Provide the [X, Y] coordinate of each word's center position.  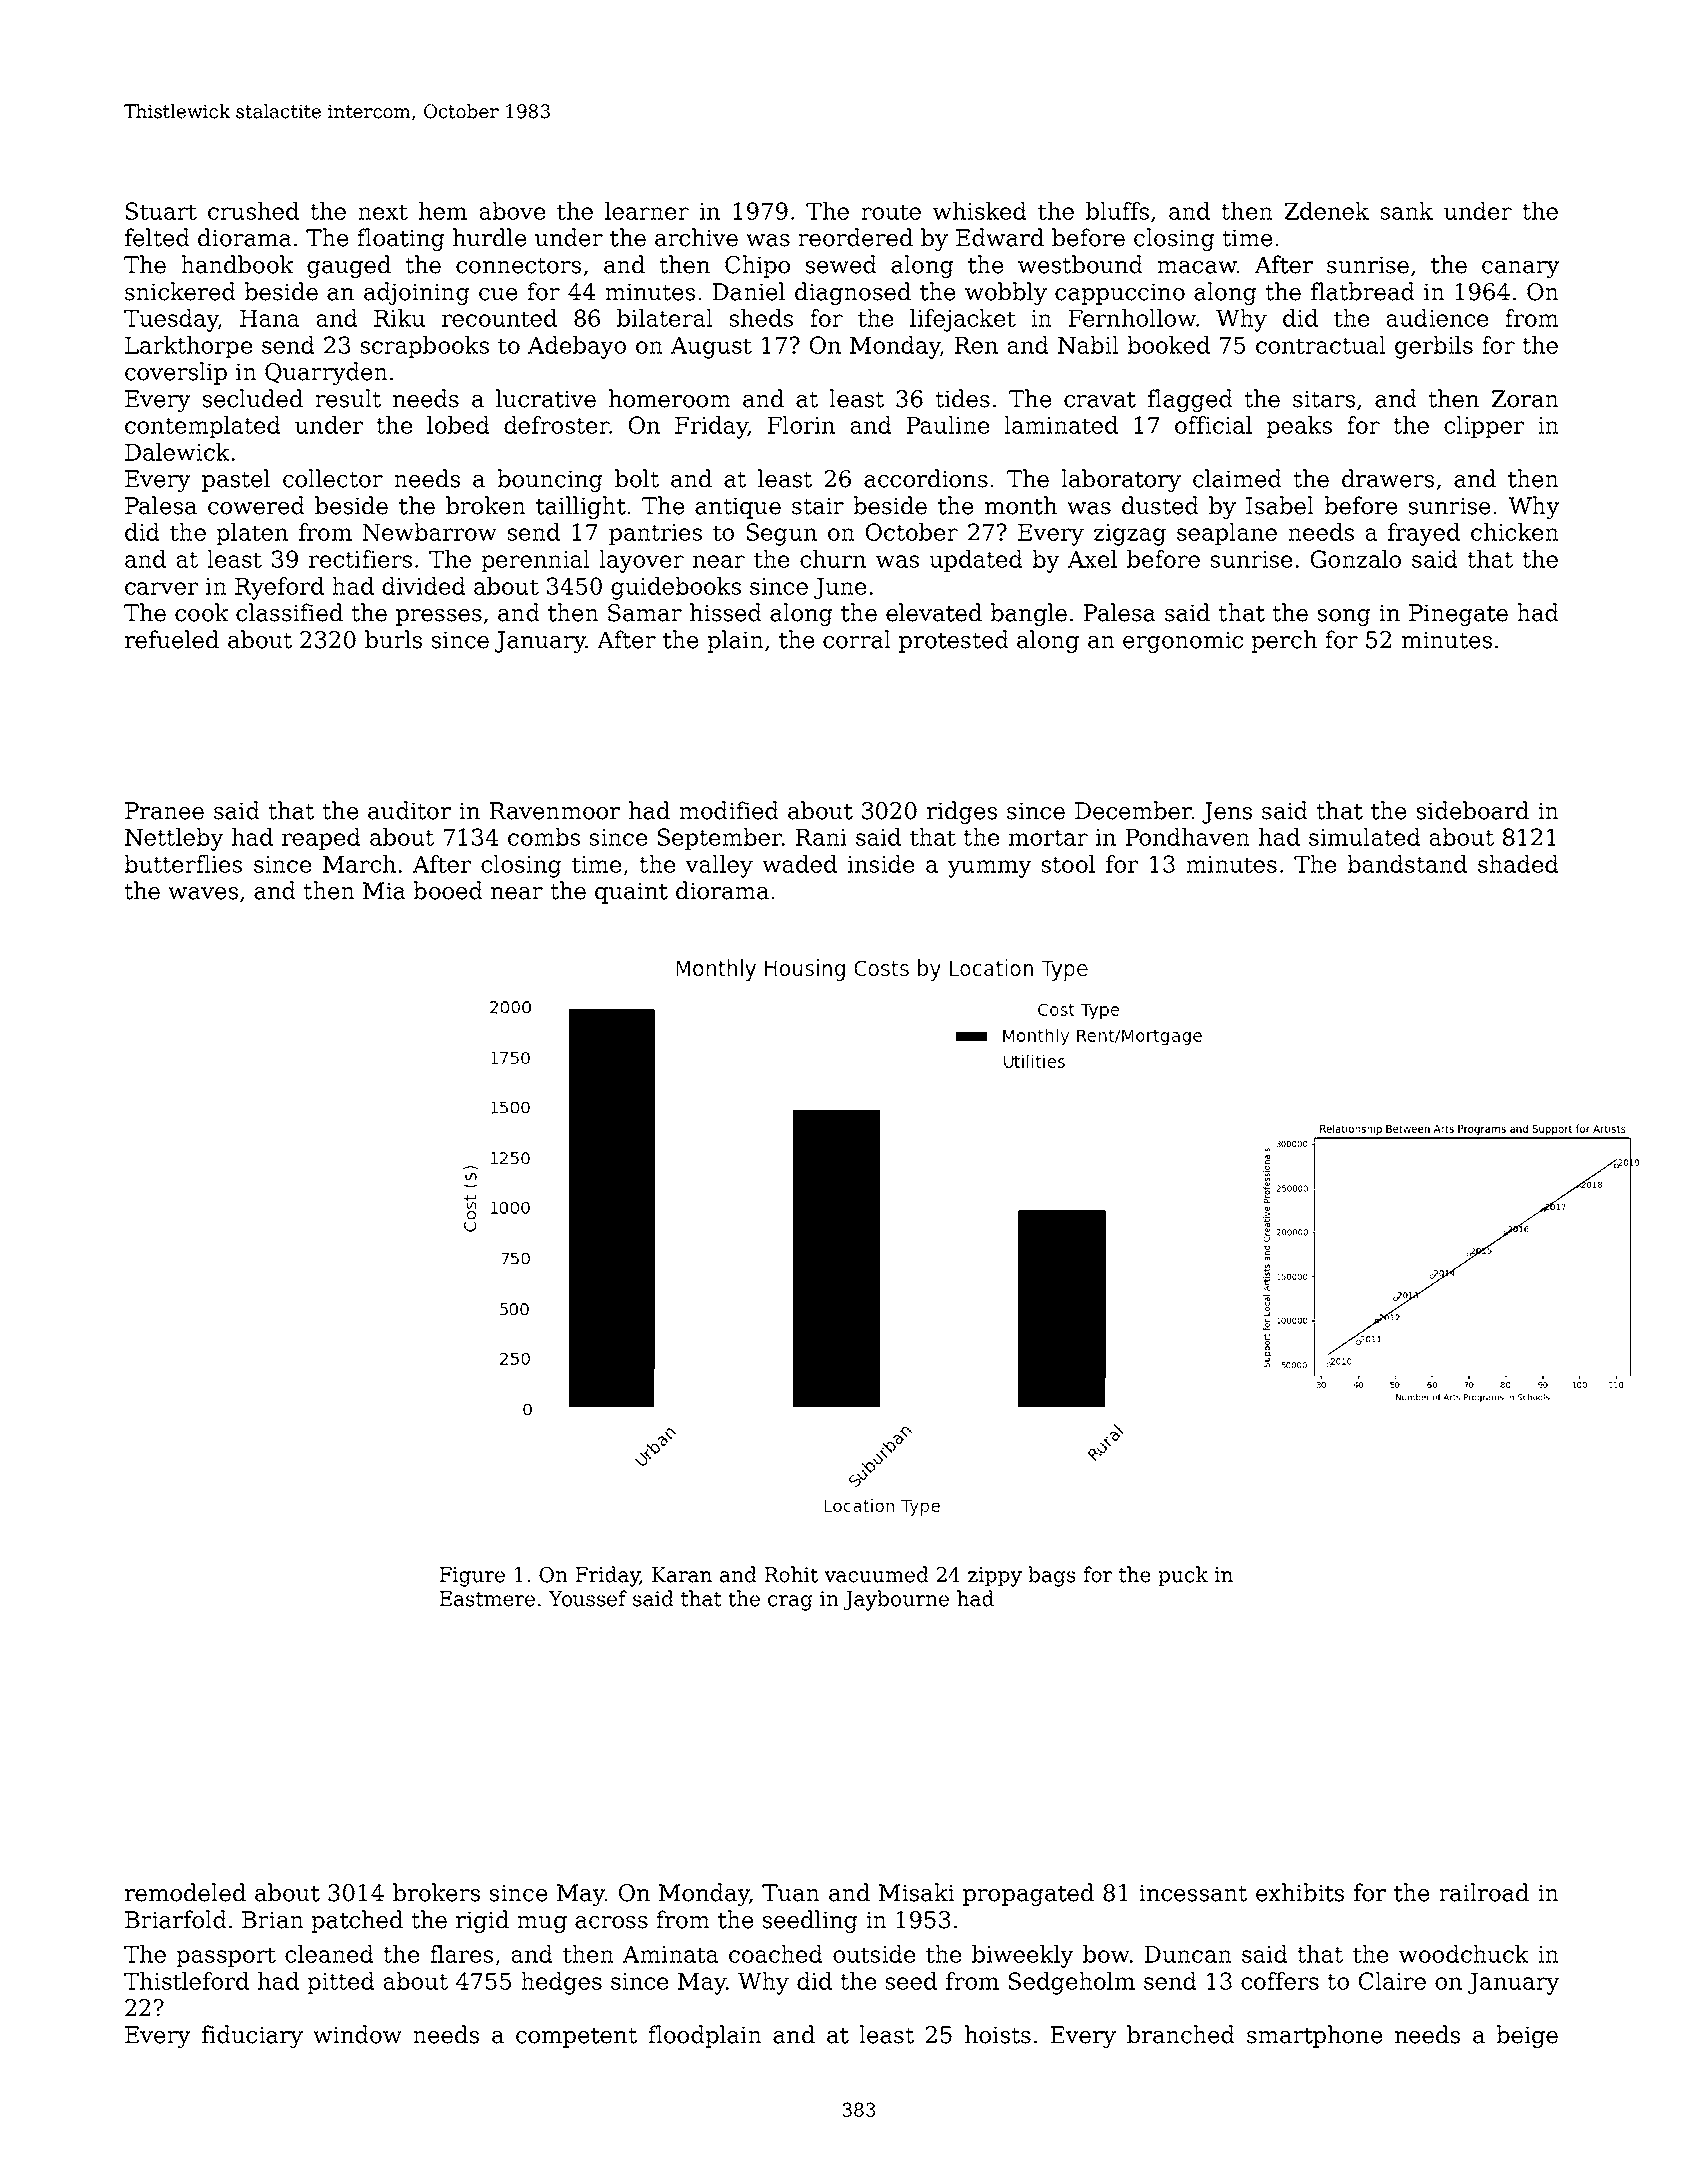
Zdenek [1326, 211]
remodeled [185, 1892]
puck [1183, 1576]
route [891, 212]
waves [203, 893]
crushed [253, 211]
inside [881, 864]
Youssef [588, 1598]
